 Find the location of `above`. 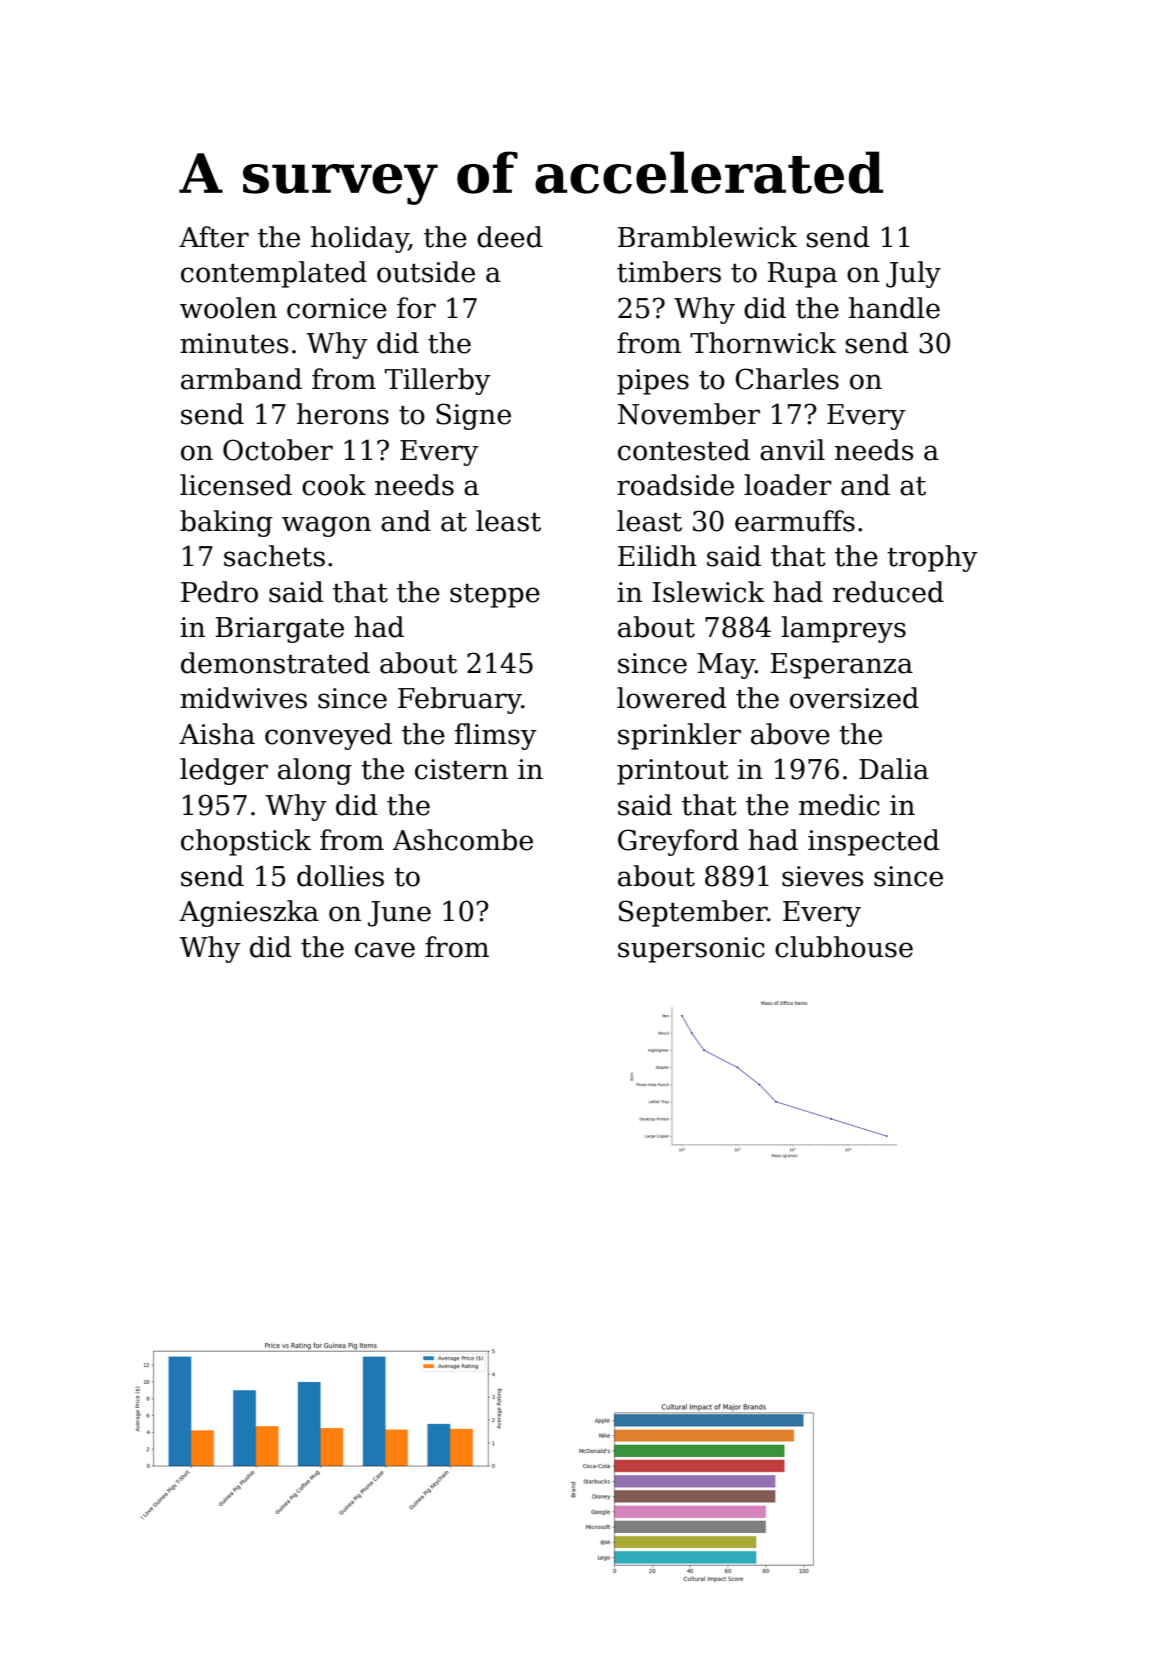

above is located at coordinates (790, 734).
